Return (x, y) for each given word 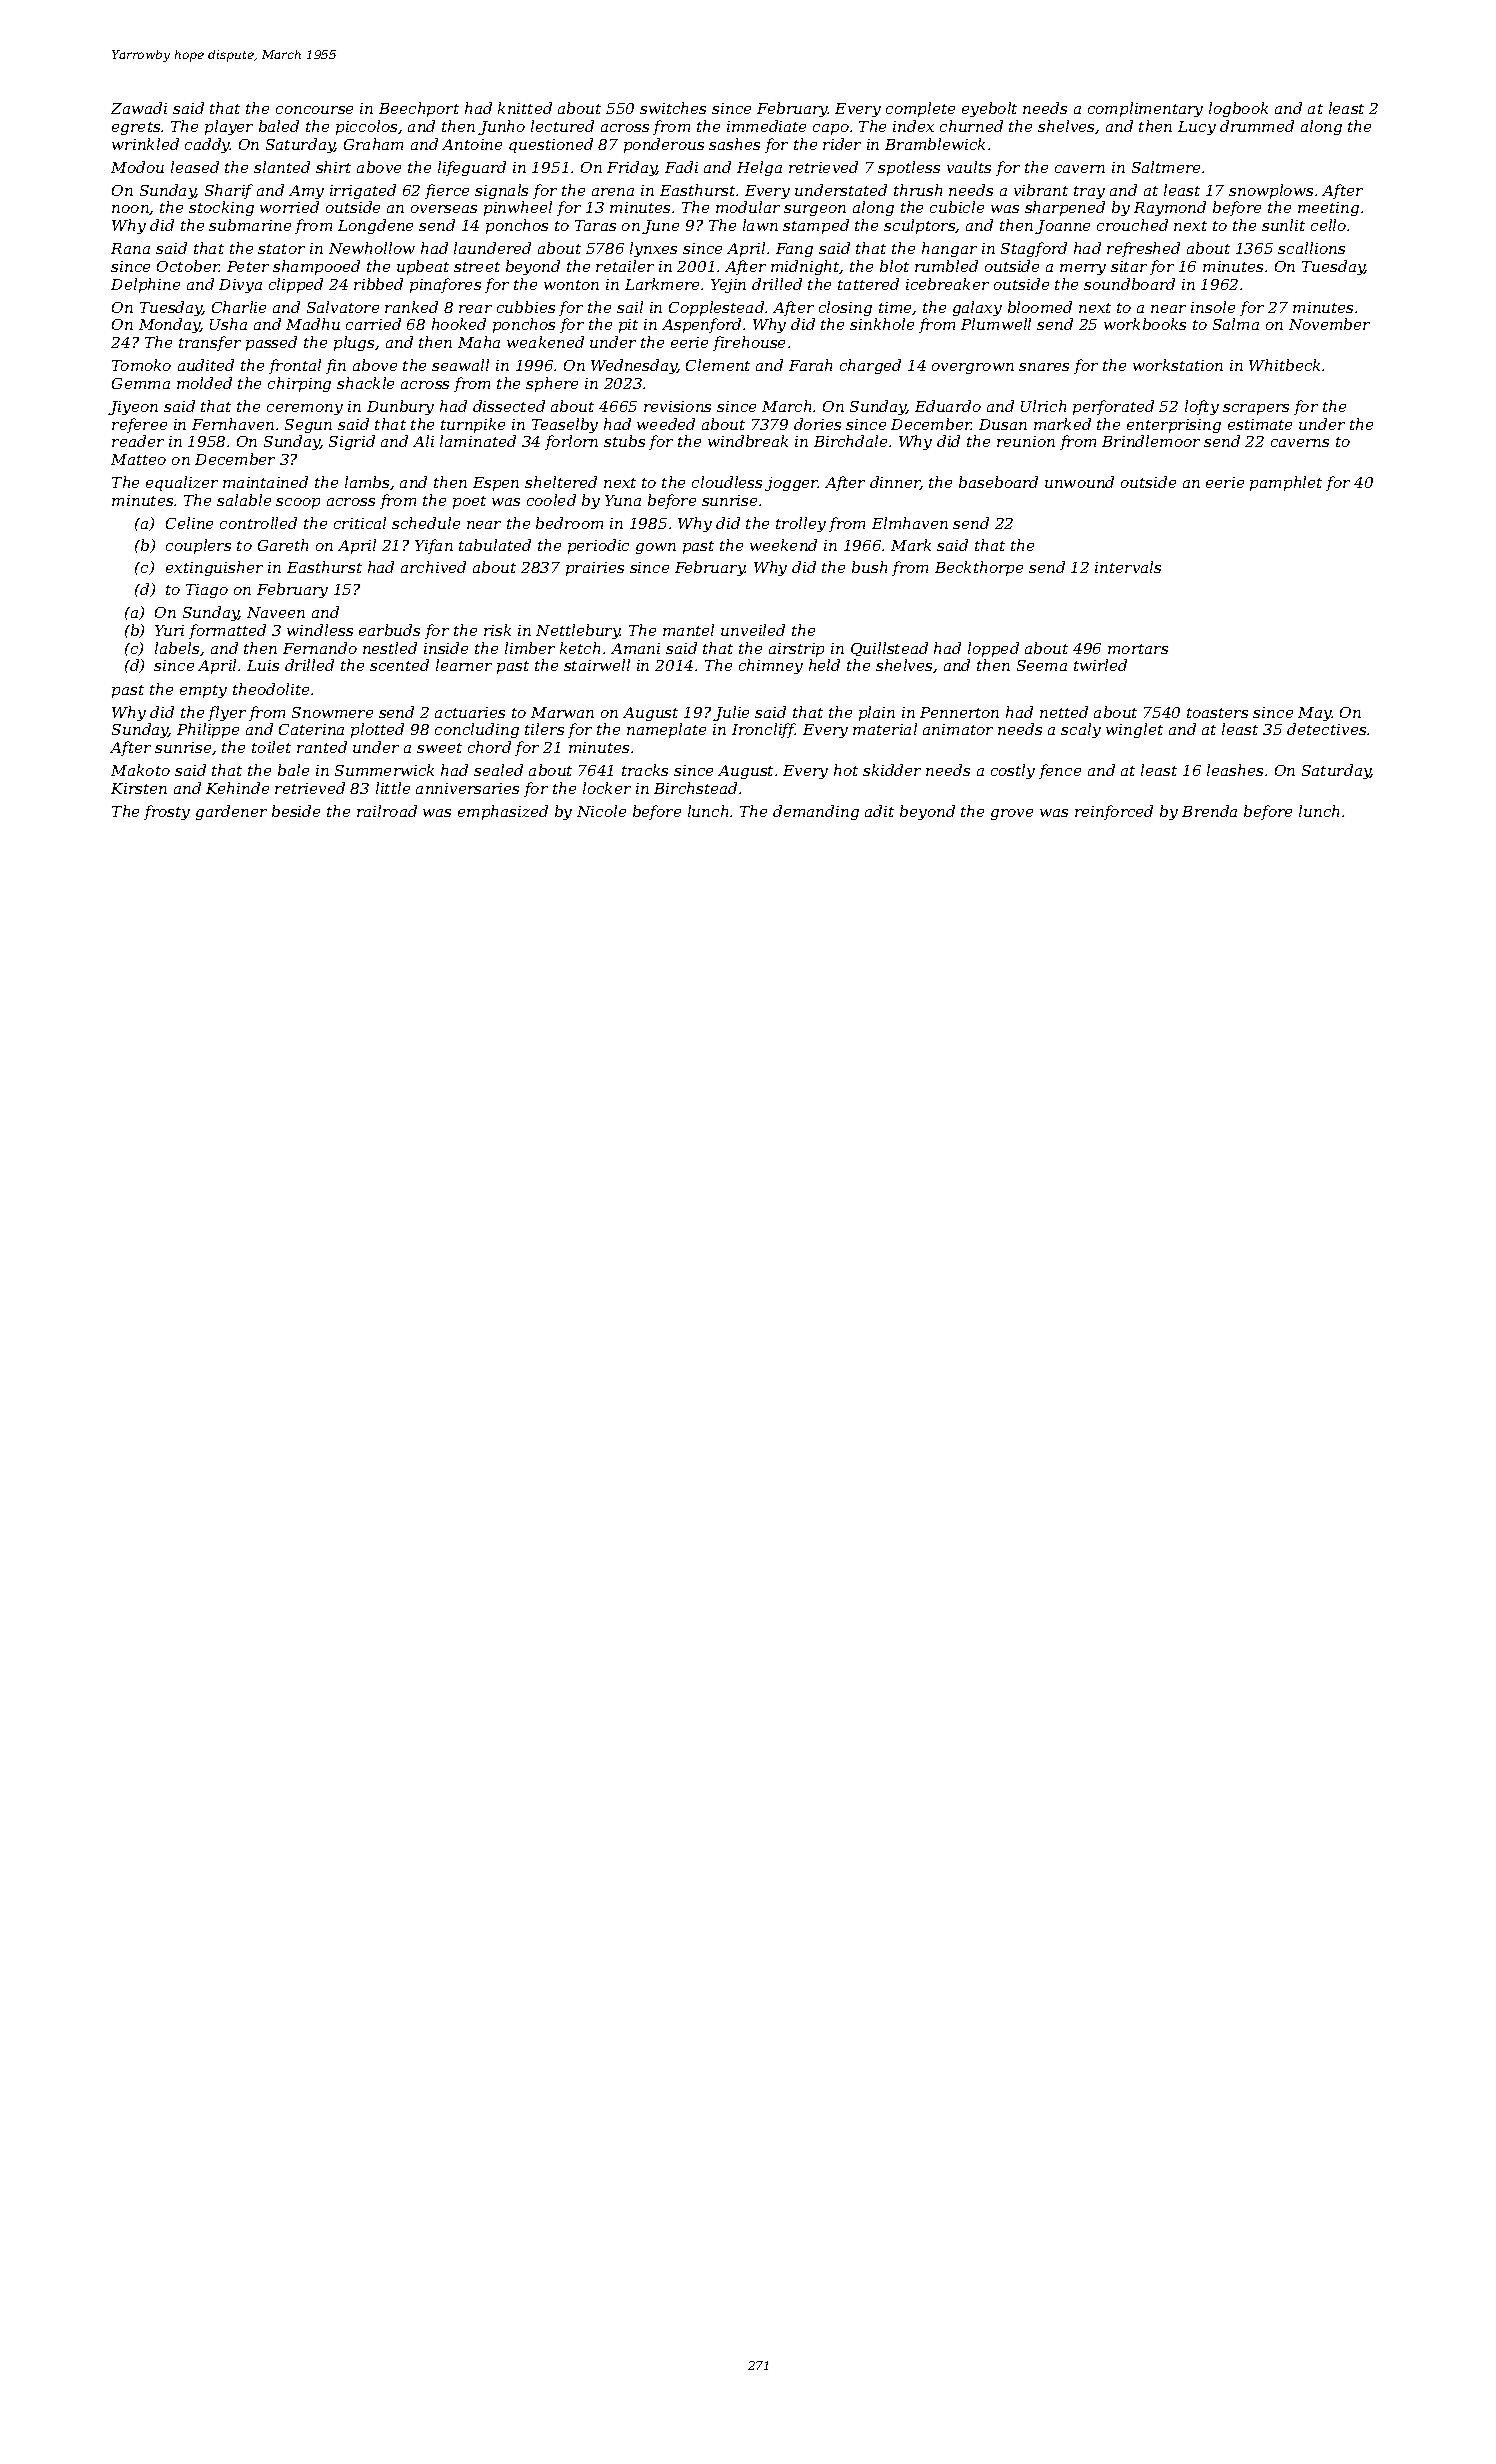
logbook (1238, 109)
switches (673, 108)
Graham (373, 144)
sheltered (561, 482)
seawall (460, 365)
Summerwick (384, 770)
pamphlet (1286, 483)
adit (879, 811)
